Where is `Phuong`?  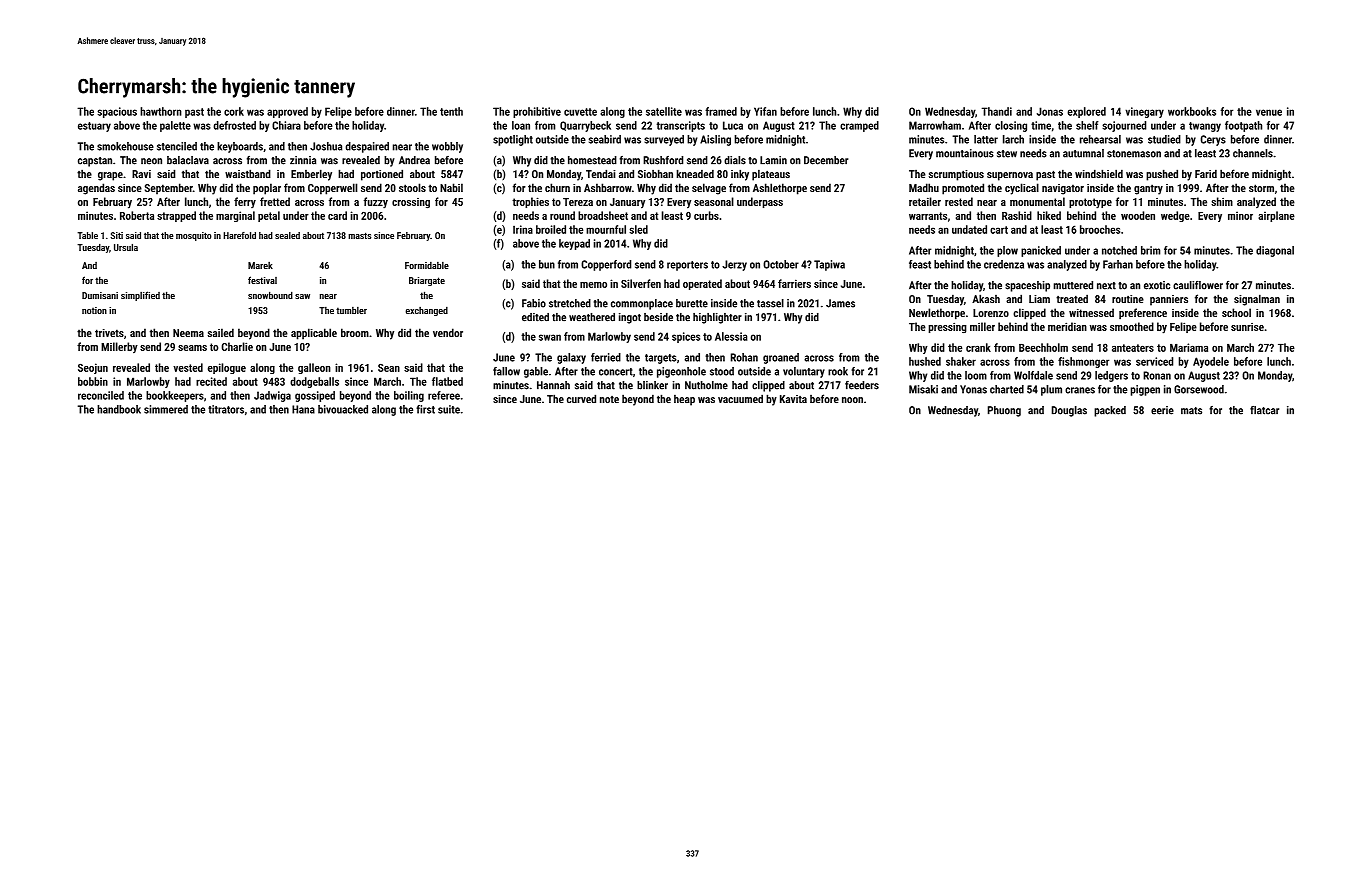 Phuong is located at coordinates (1004, 411).
